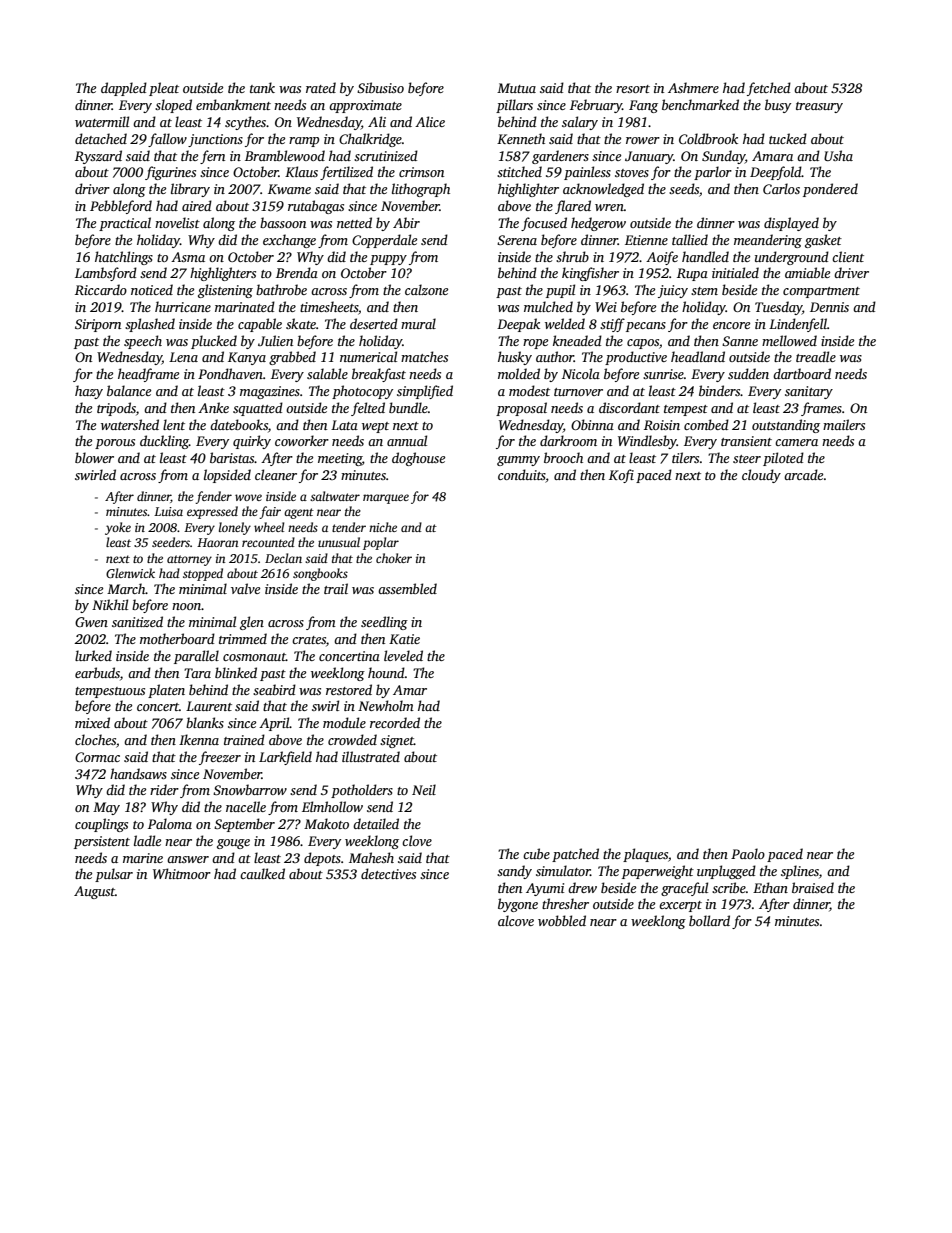  Describe the element at coordinates (421, 172) in the screenshot. I see `crimson` at that location.
